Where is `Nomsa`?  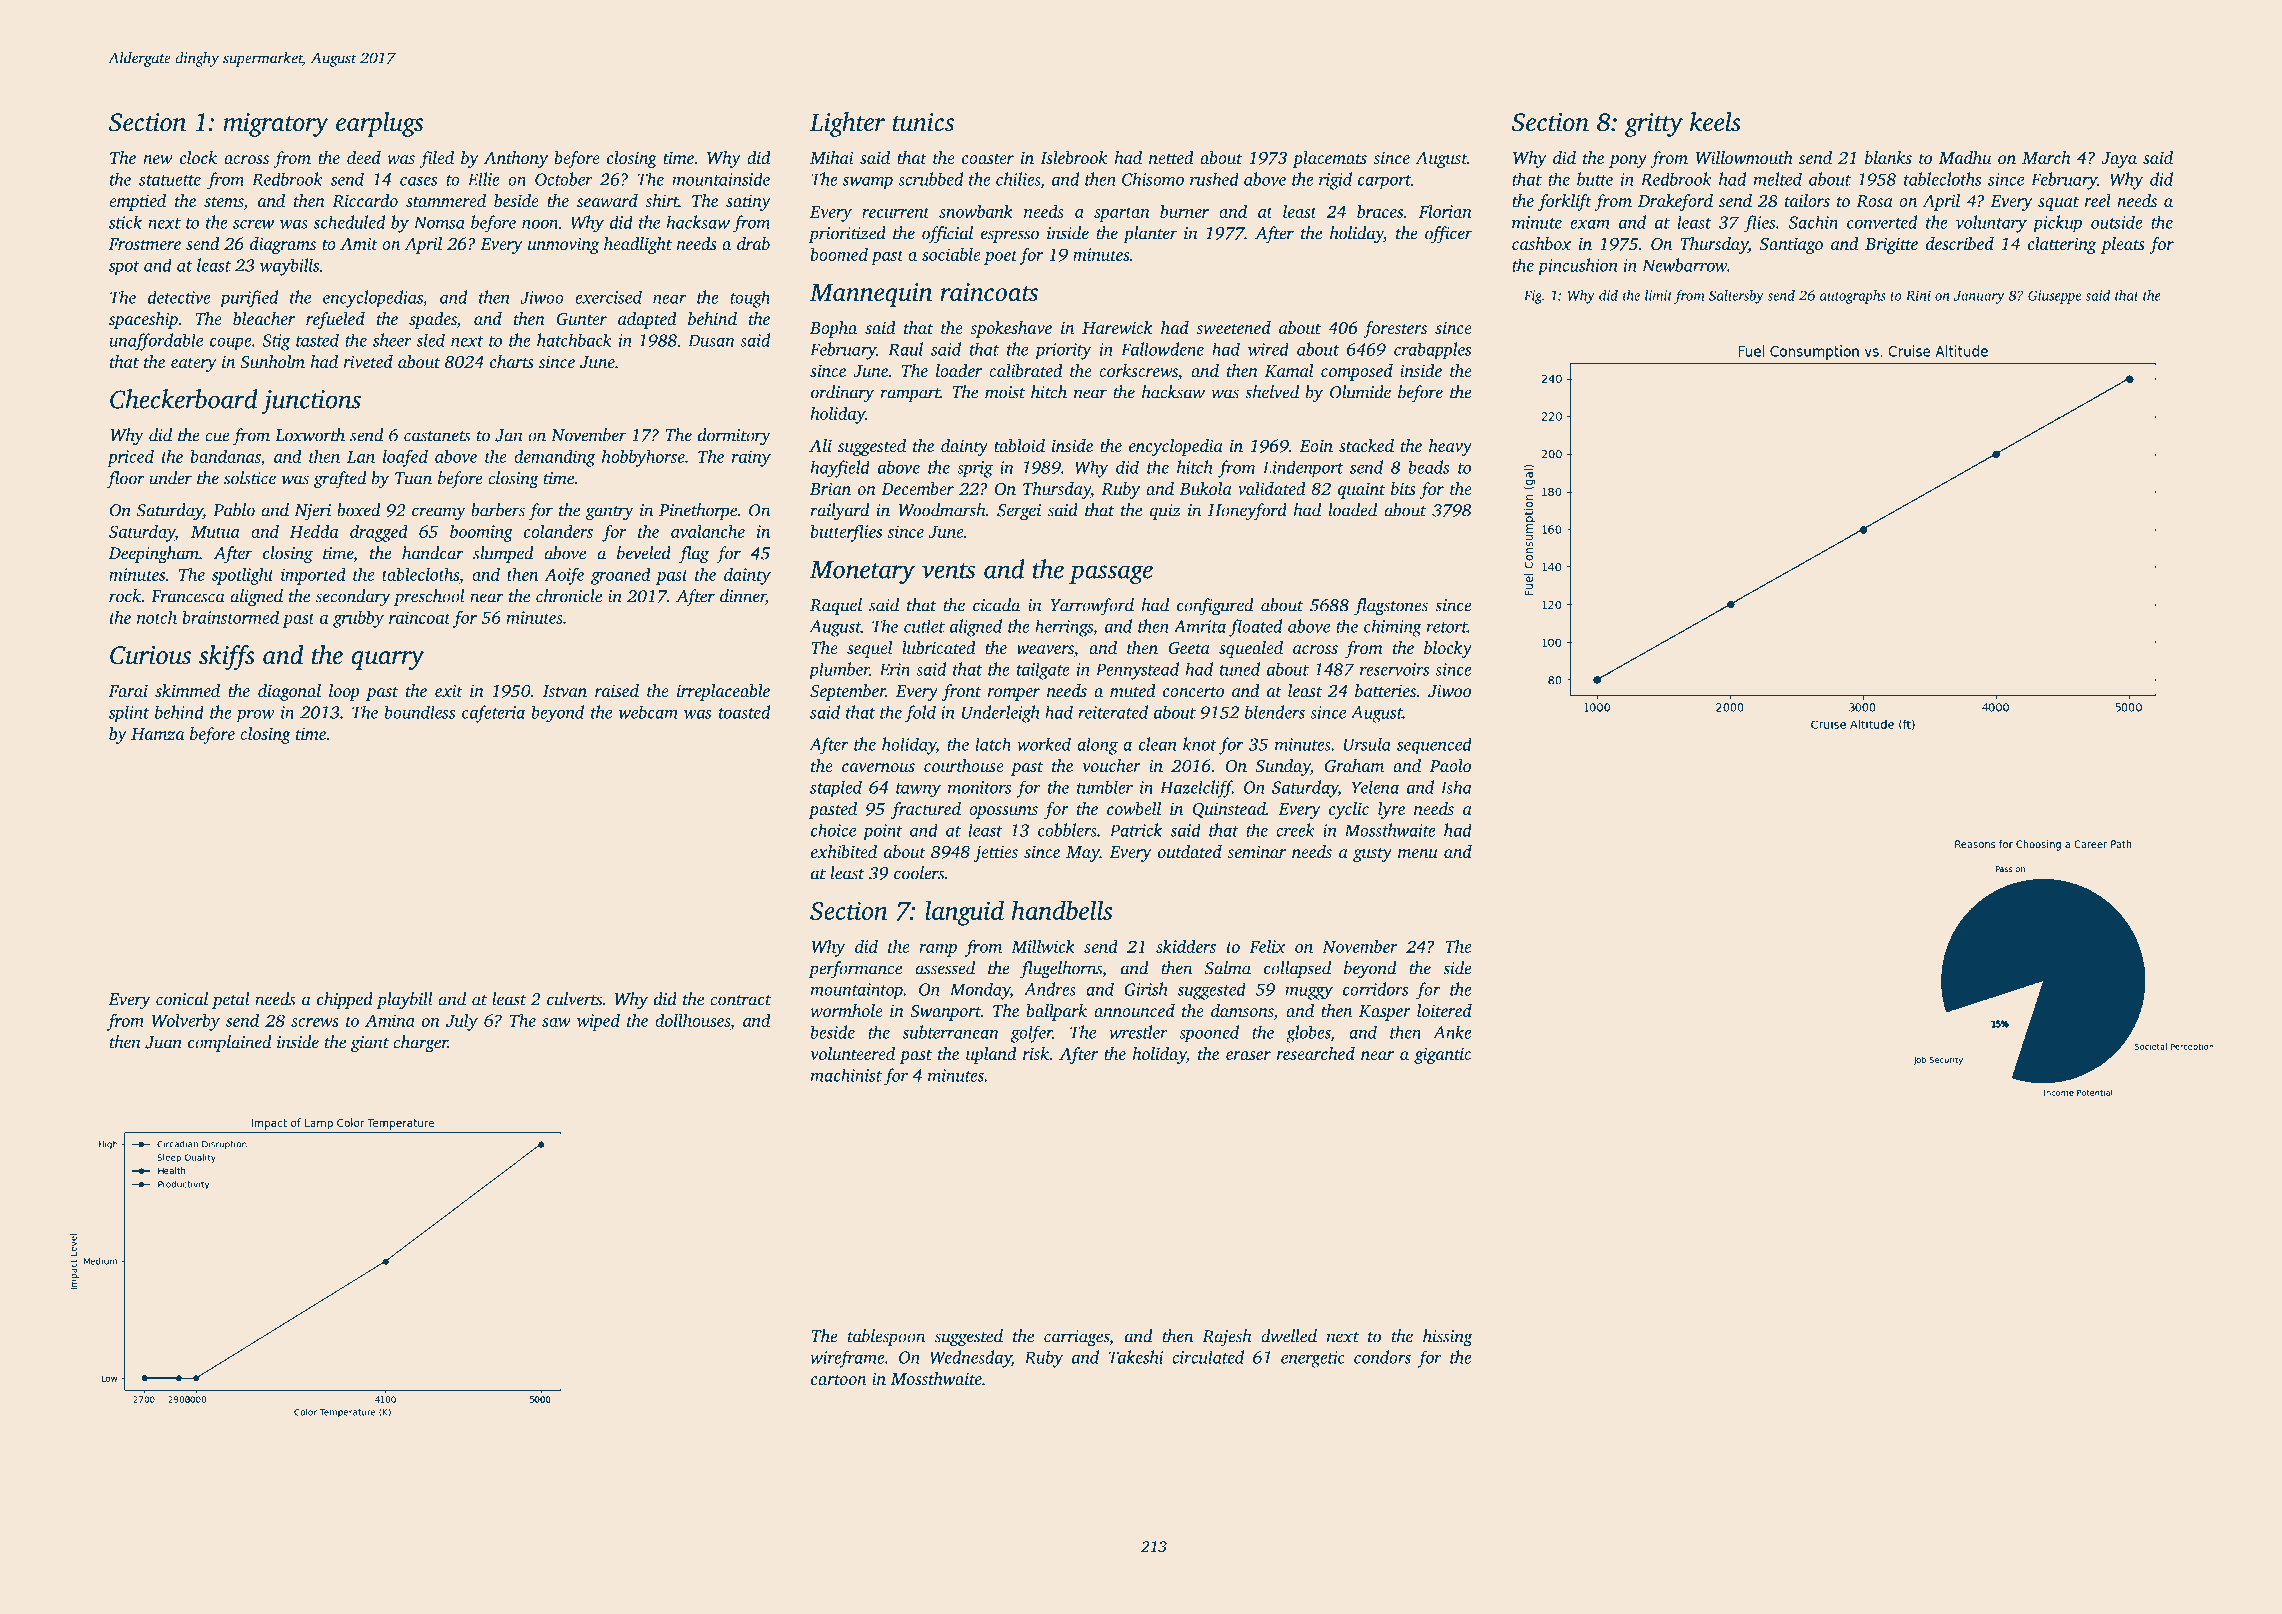 Nomsa is located at coordinates (439, 222).
